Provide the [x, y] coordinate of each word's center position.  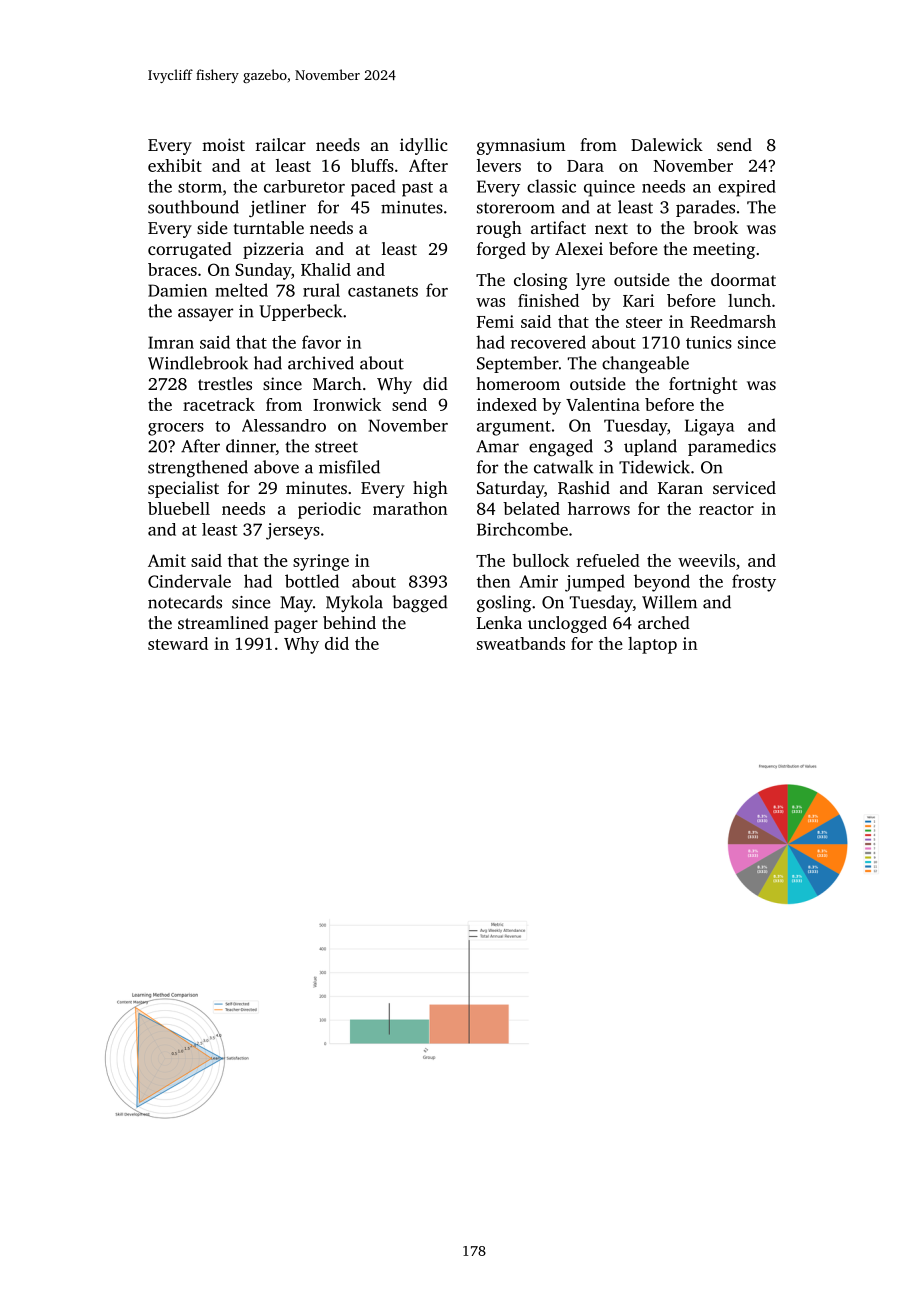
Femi [495, 321]
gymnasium [521, 146]
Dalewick [667, 144]
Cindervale [189, 581]
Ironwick [347, 404]
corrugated [190, 250]
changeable [645, 364]
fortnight [703, 385]
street [336, 447]
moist [223, 144]
